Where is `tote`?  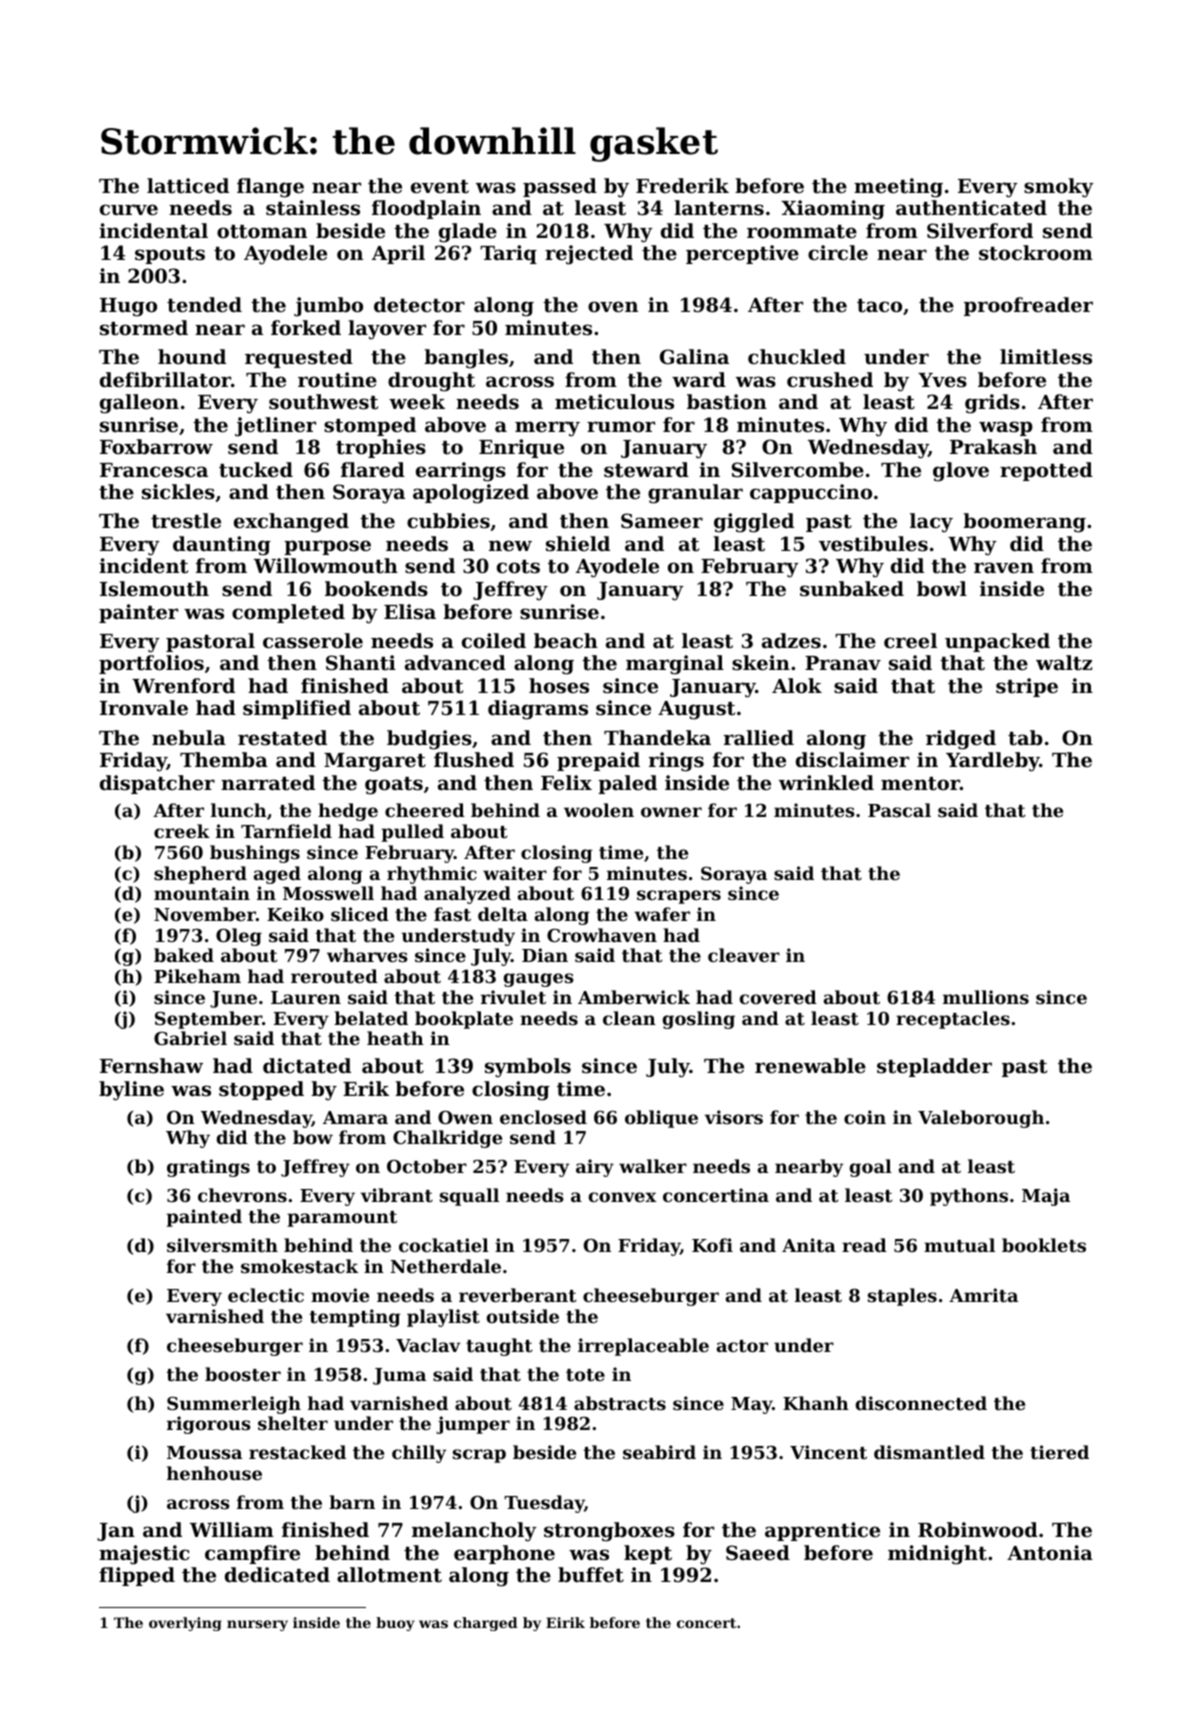
tote is located at coordinates (585, 1375).
